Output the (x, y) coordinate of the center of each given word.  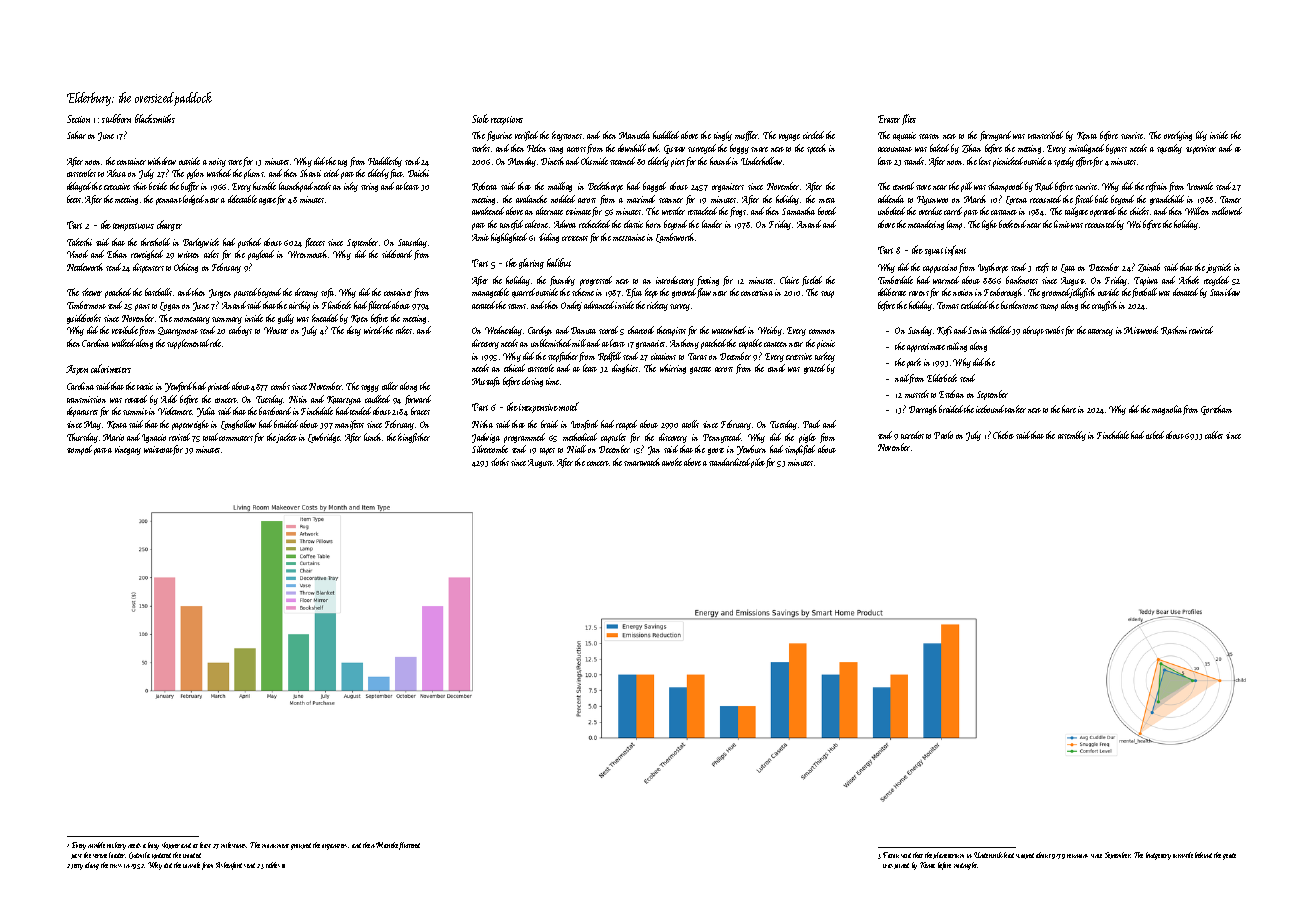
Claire (789, 280)
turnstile (1183, 855)
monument (275, 846)
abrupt (1033, 331)
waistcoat (158, 449)
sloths (500, 462)
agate (267, 201)
